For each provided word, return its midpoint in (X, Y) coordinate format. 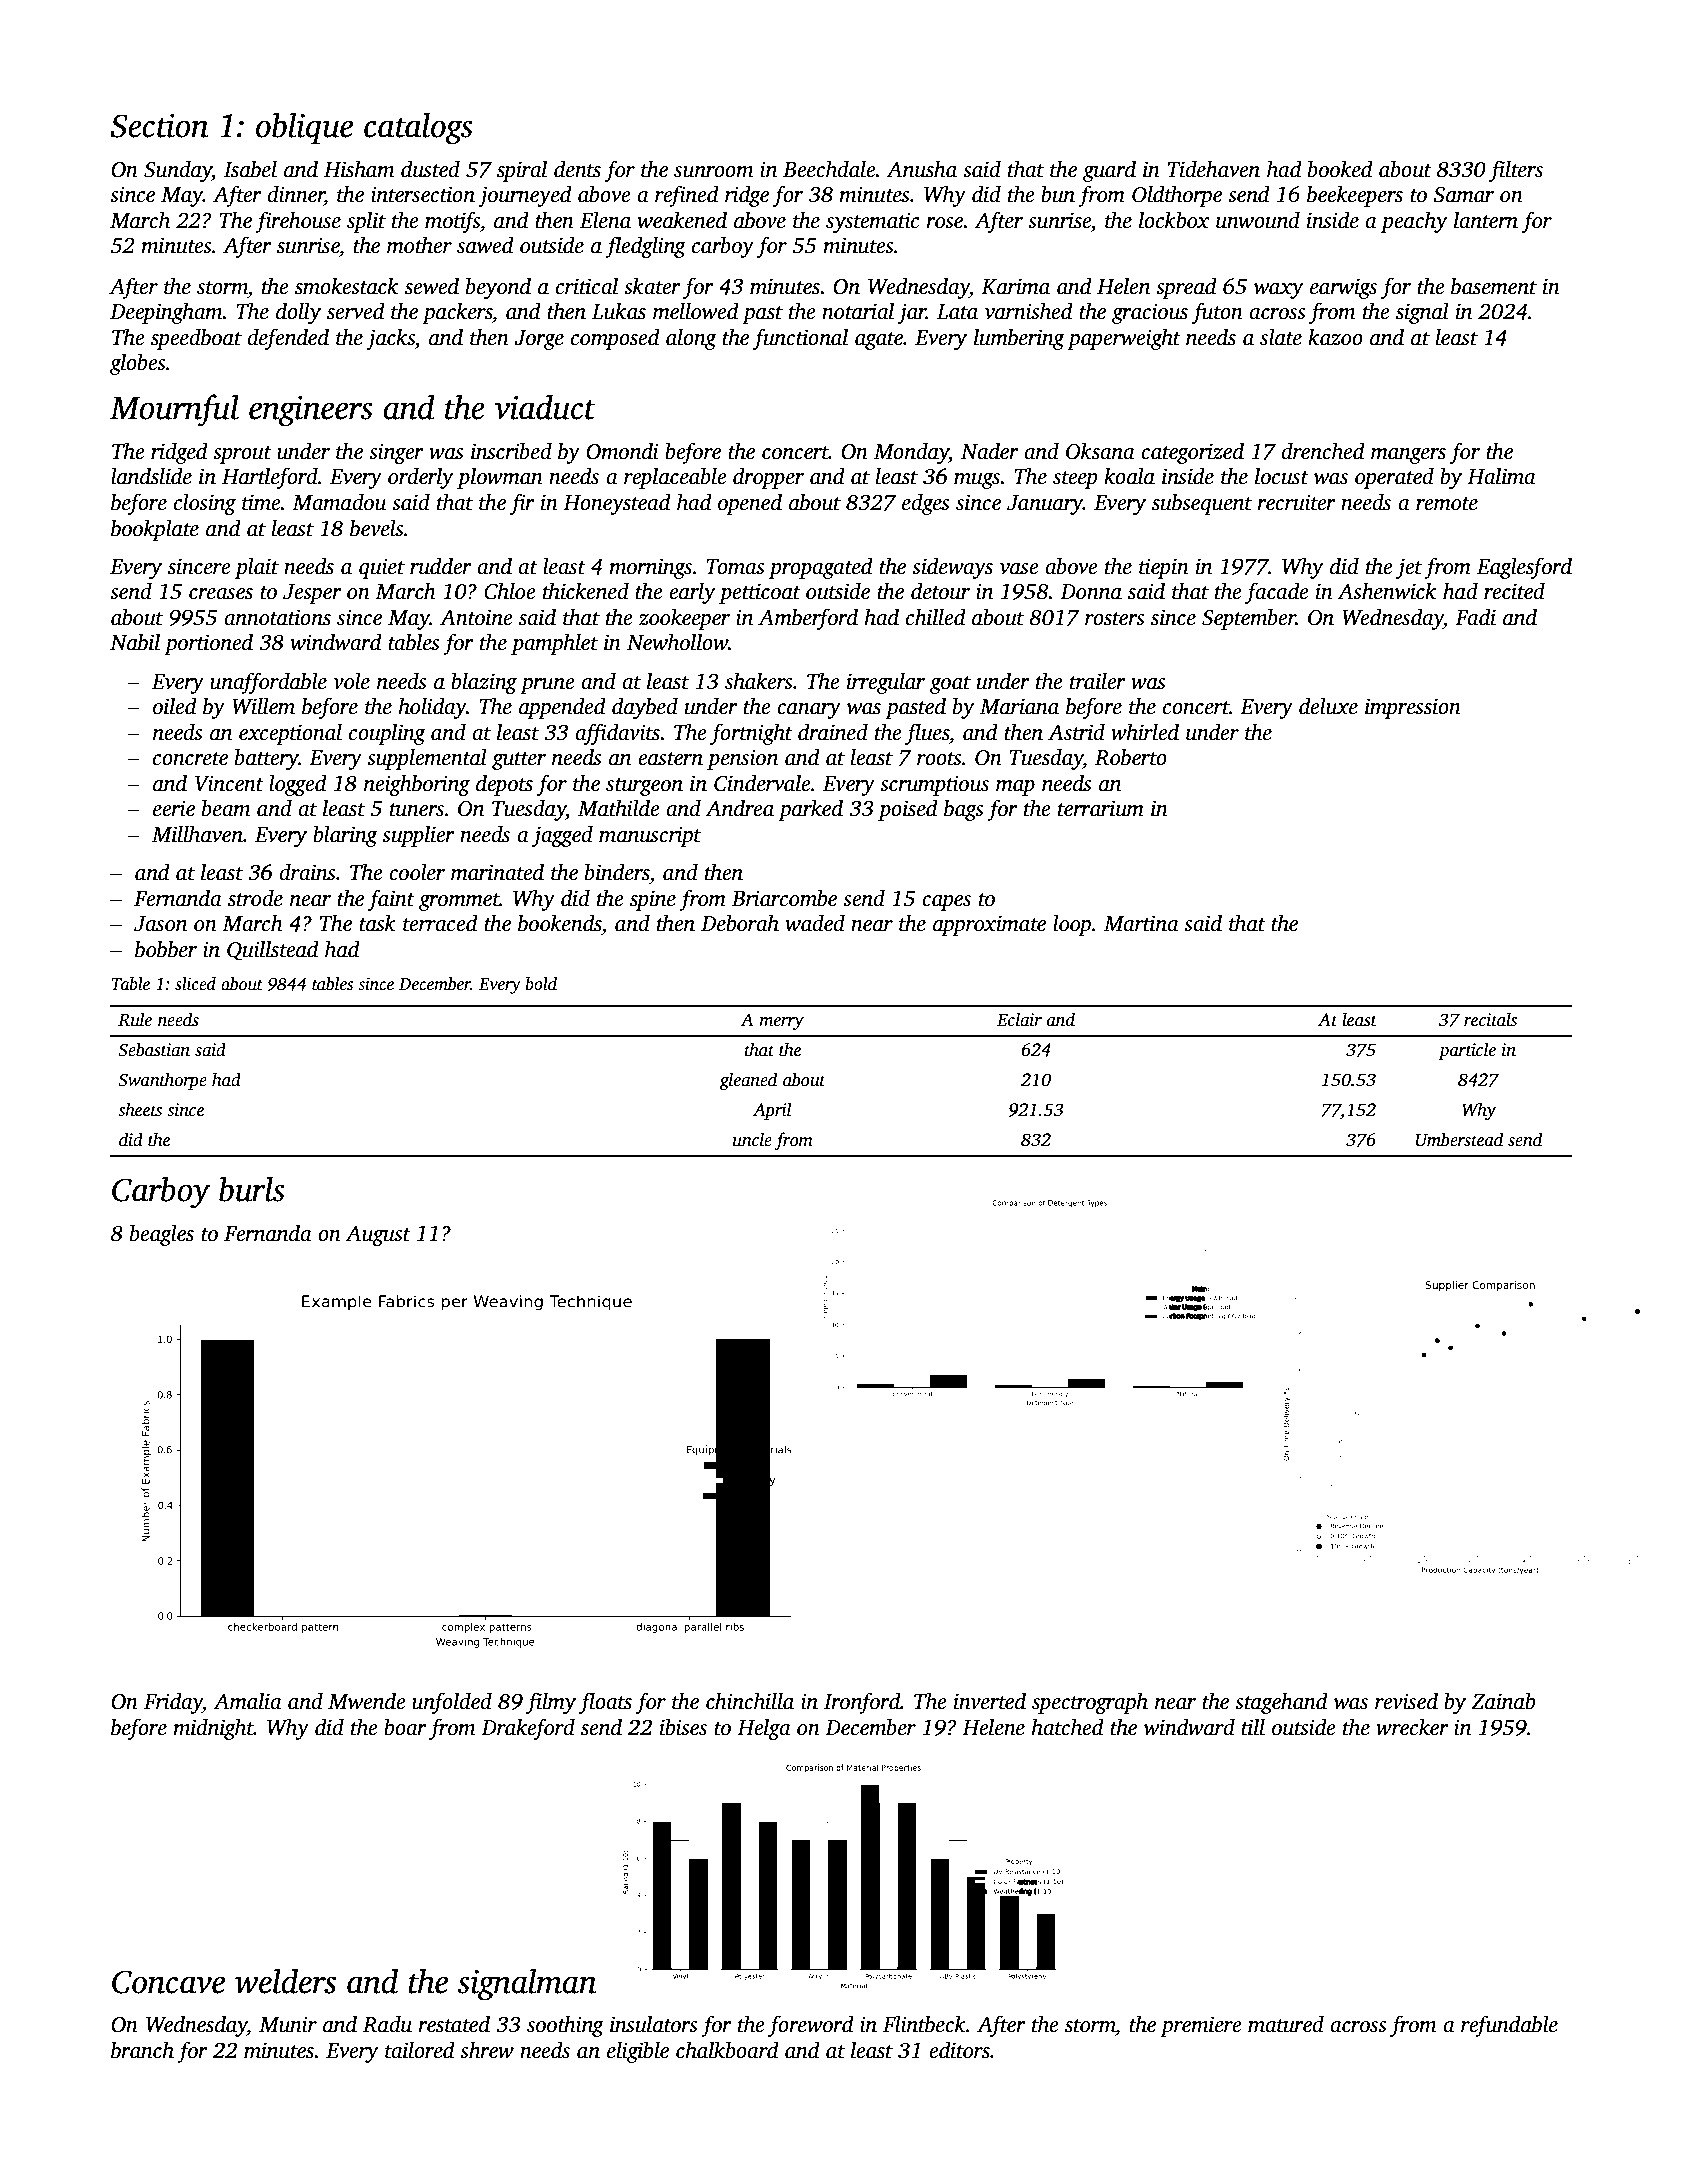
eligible (638, 2052)
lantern (1486, 220)
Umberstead (1459, 1139)
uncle (752, 1139)
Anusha (921, 169)
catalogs (418, 128)
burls (252, 1189)
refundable (1509, 2026)
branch (142, 2050)
